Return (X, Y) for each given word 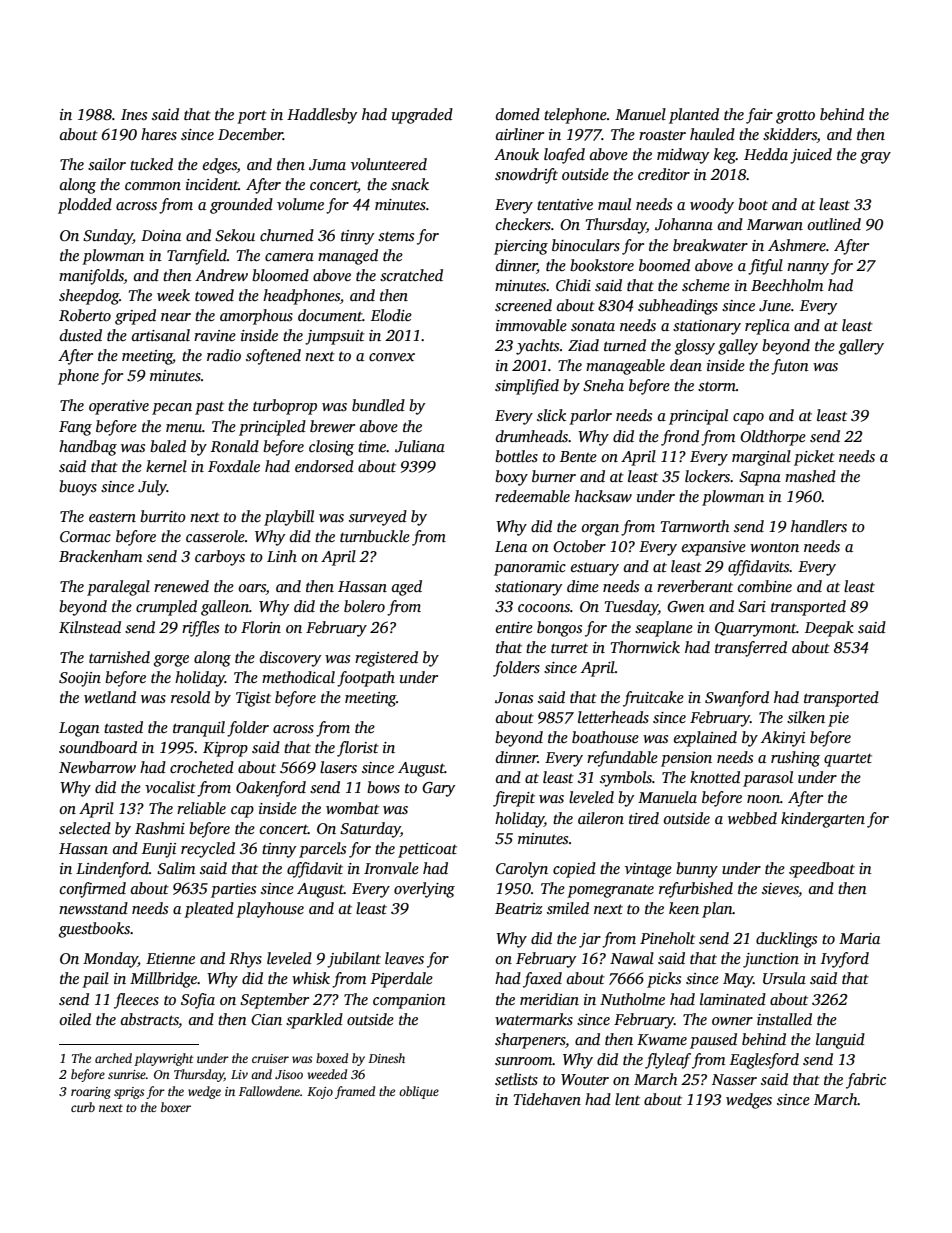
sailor (107, 164)
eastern (112, 517)
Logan (79, 729)
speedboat (822, 870)
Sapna (760, 478)
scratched (411, 275)
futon (790, 367)
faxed (542, 980)
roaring (91, 1093)
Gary (438, 789)
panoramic (530, 568)
